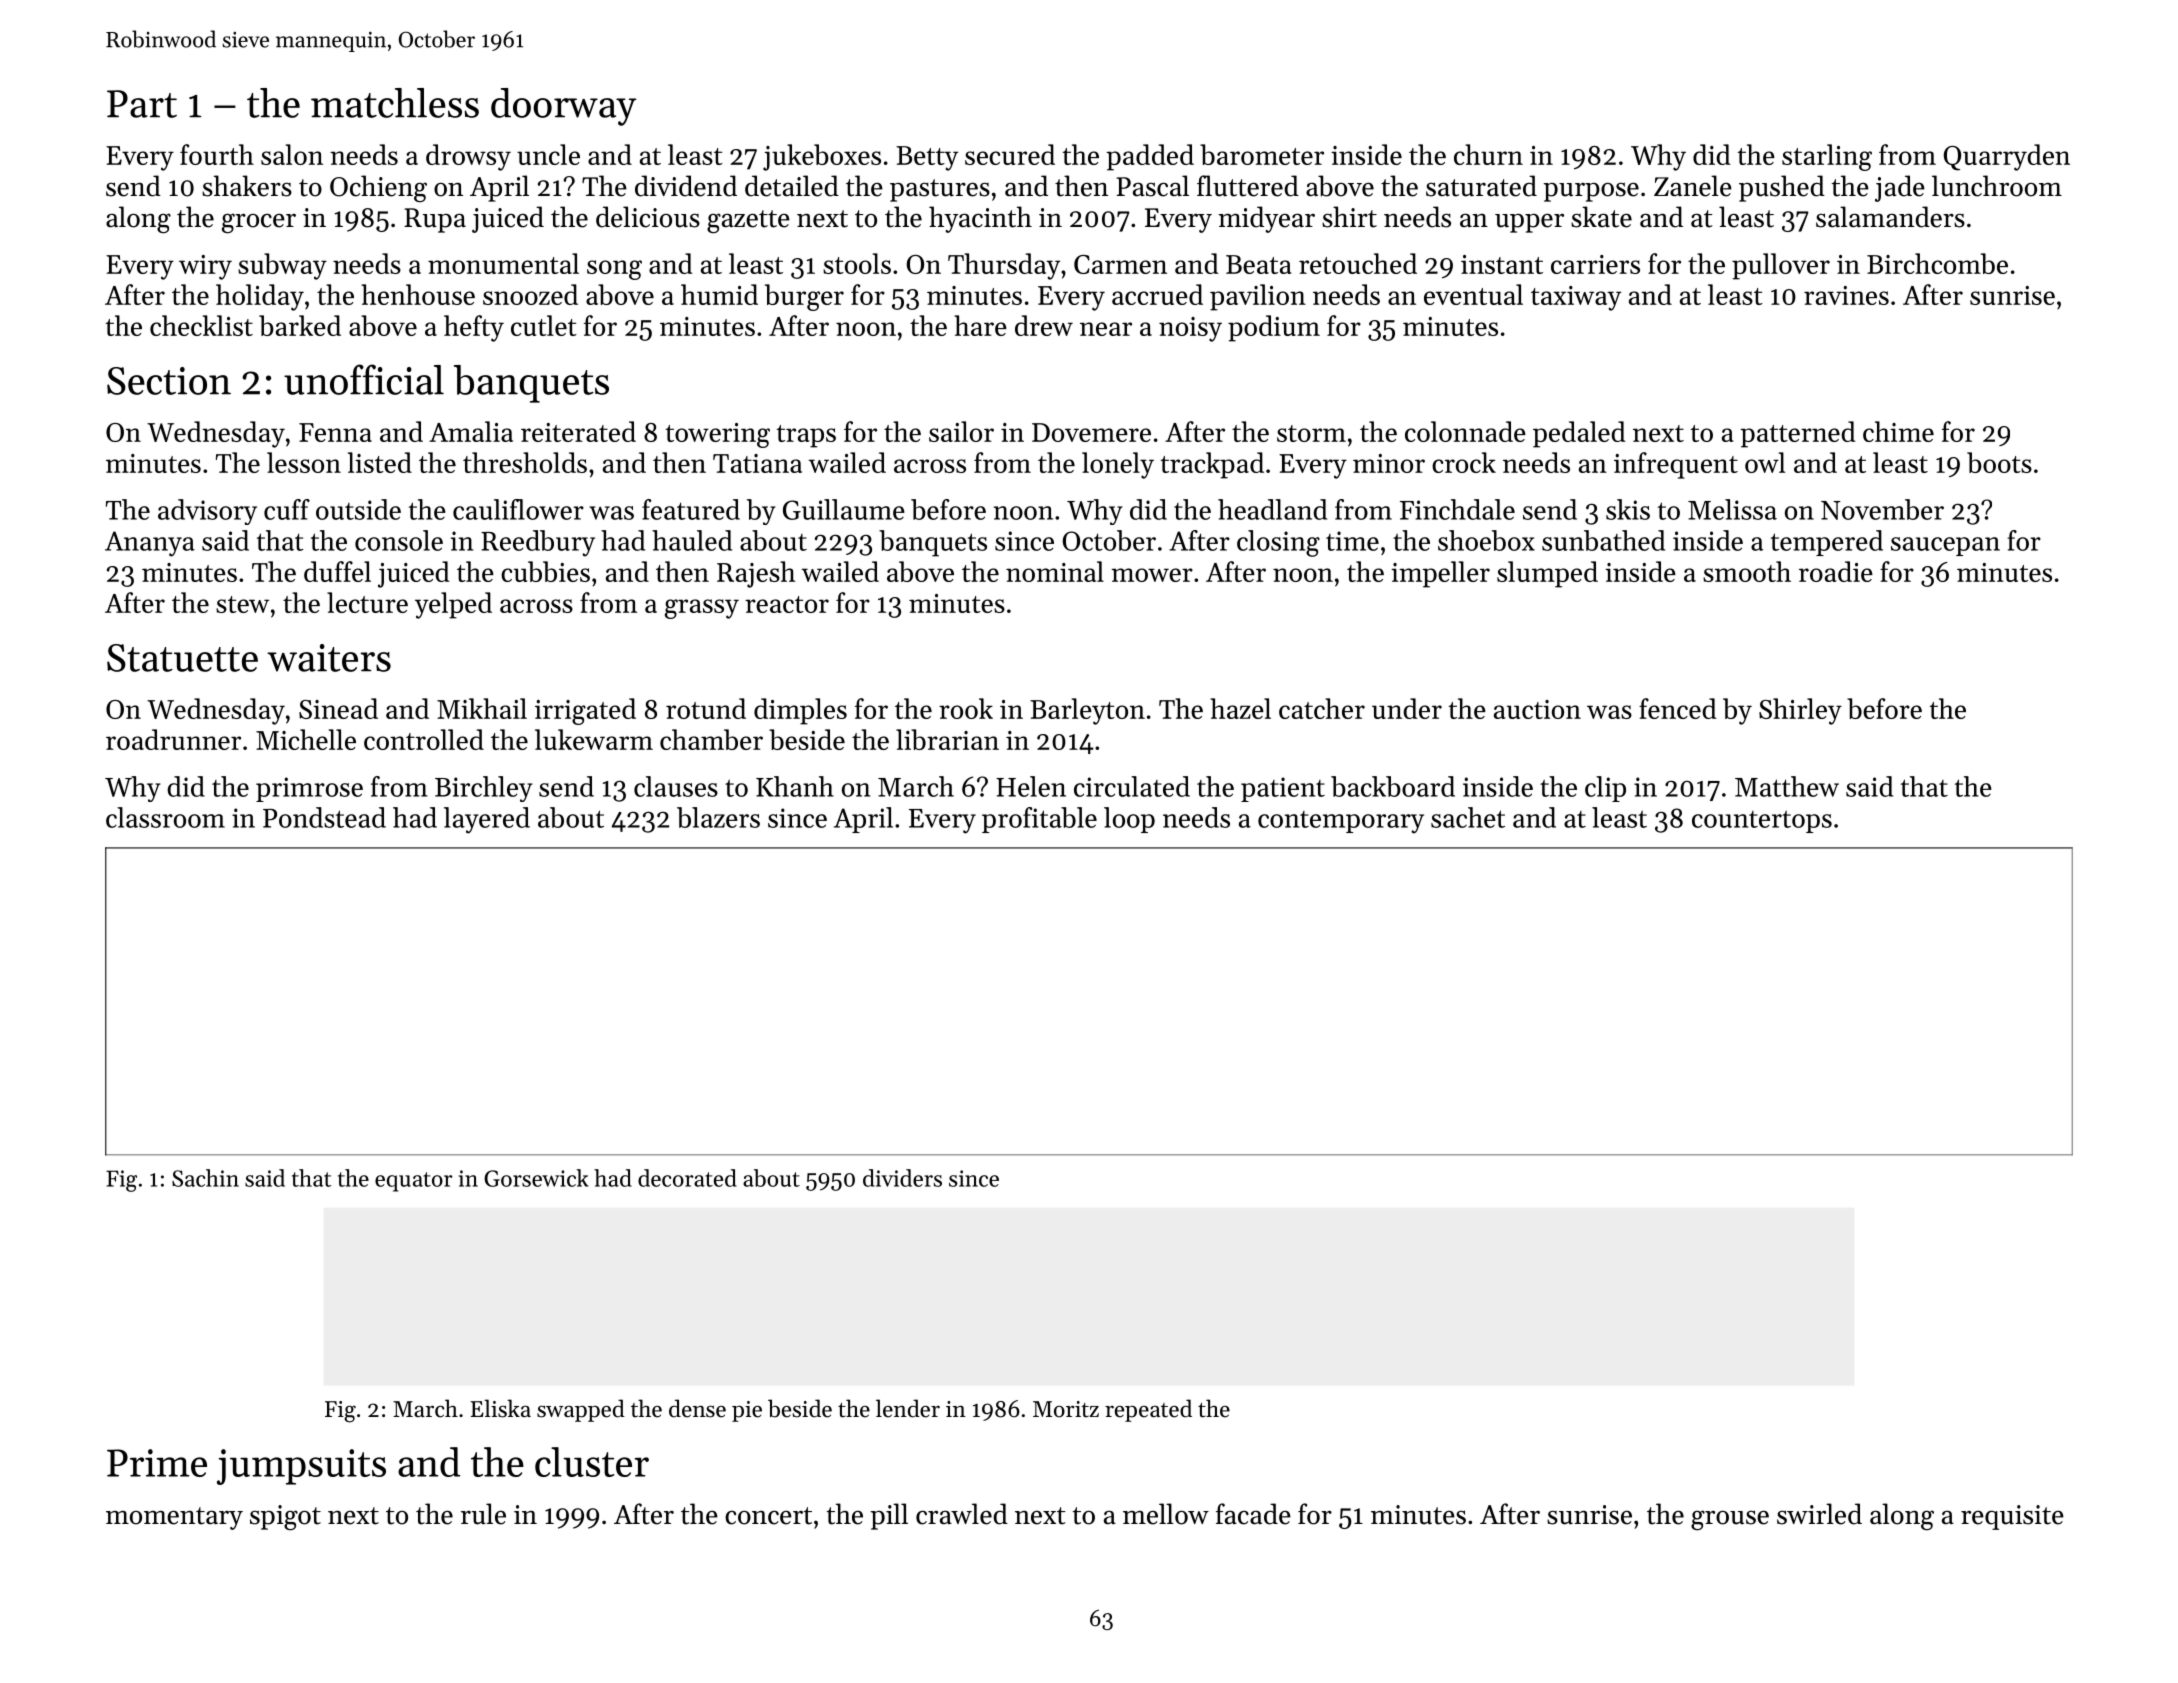 This screenshot has width=2178, height=1683. I want to click on repeated, so click(1148, 1410).
